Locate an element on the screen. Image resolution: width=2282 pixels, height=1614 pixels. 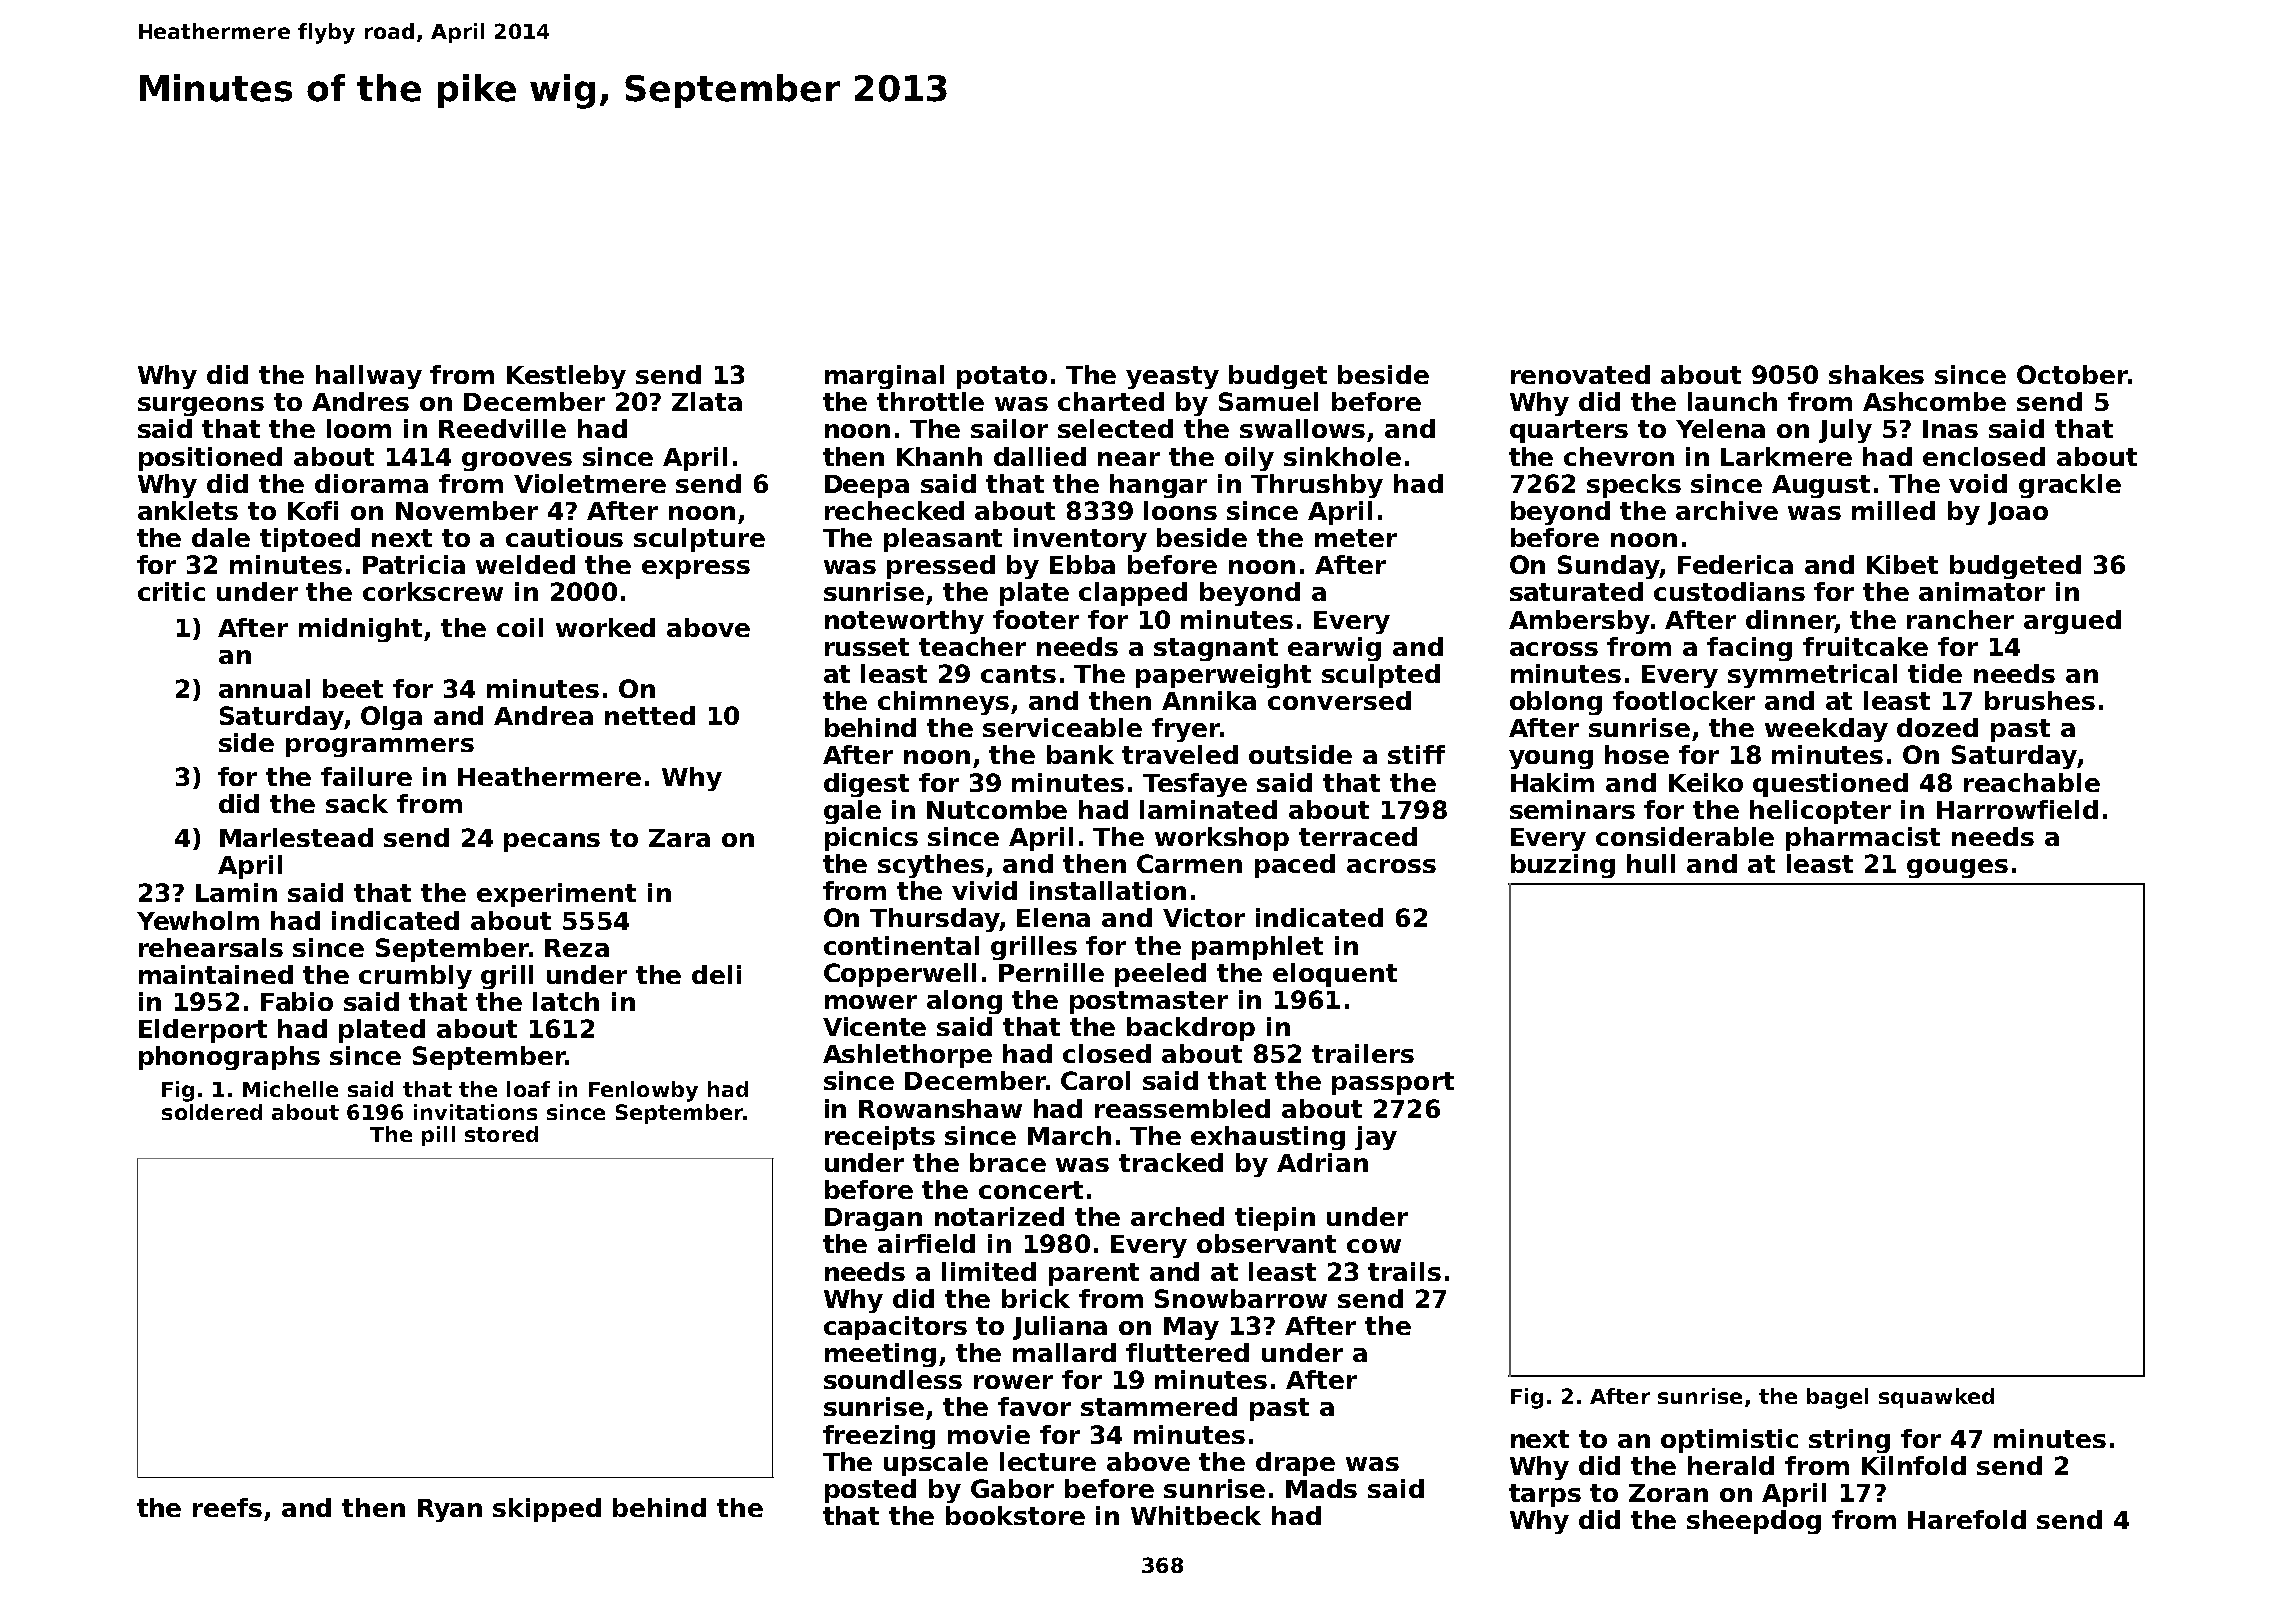
favor is located at coordinates (1034, 1406).
